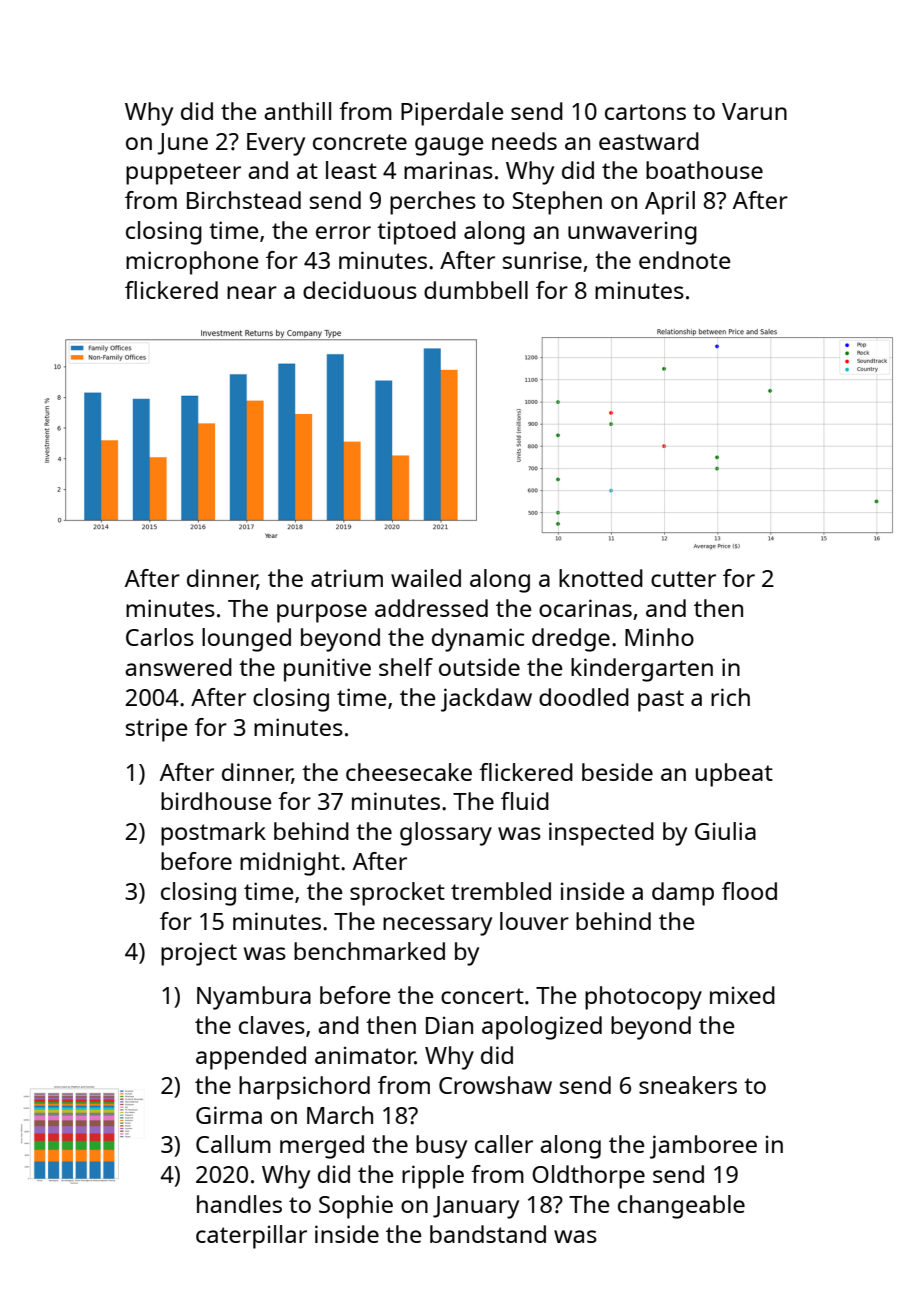 This screenshot has height=1311, width=924. What do you see at coordinates (239, 1204) in the screenshot?
I see `handles` at bounding box center [239, 1204].
